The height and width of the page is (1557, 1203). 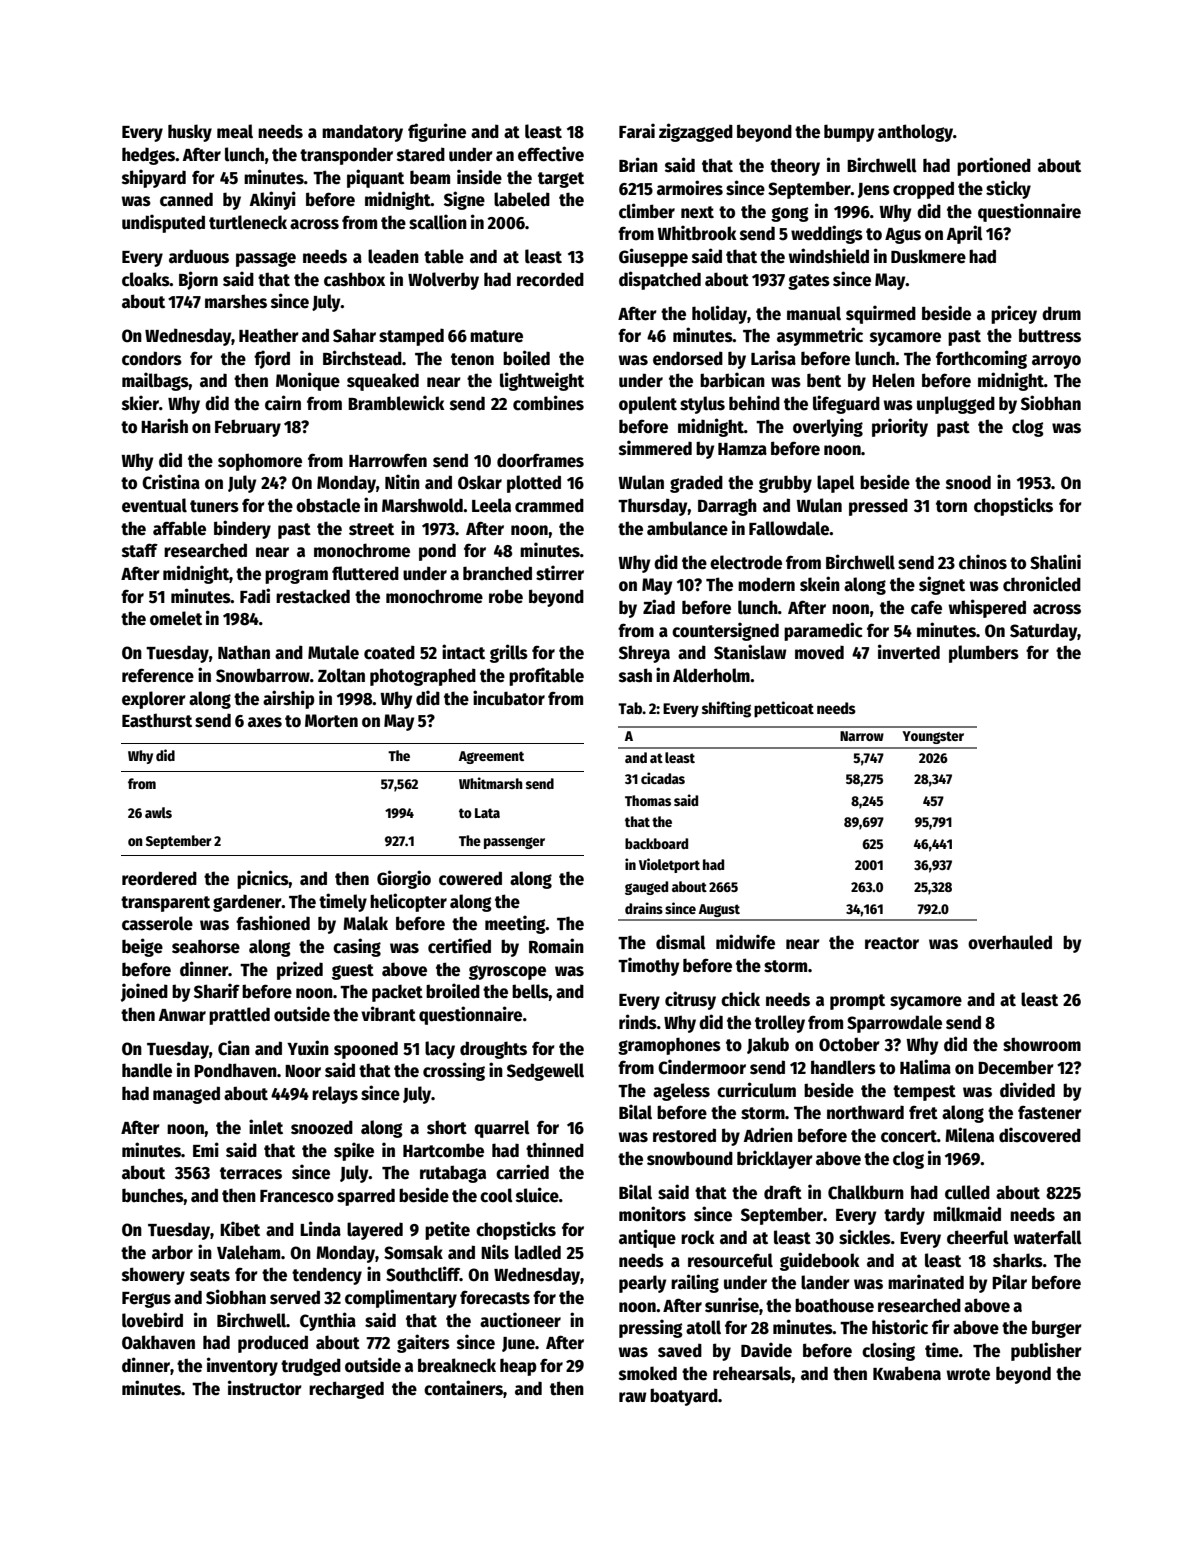 What do you see at coordinates (534, 484) in the page?
I see `plotted` at bounding box center [534, 484].
